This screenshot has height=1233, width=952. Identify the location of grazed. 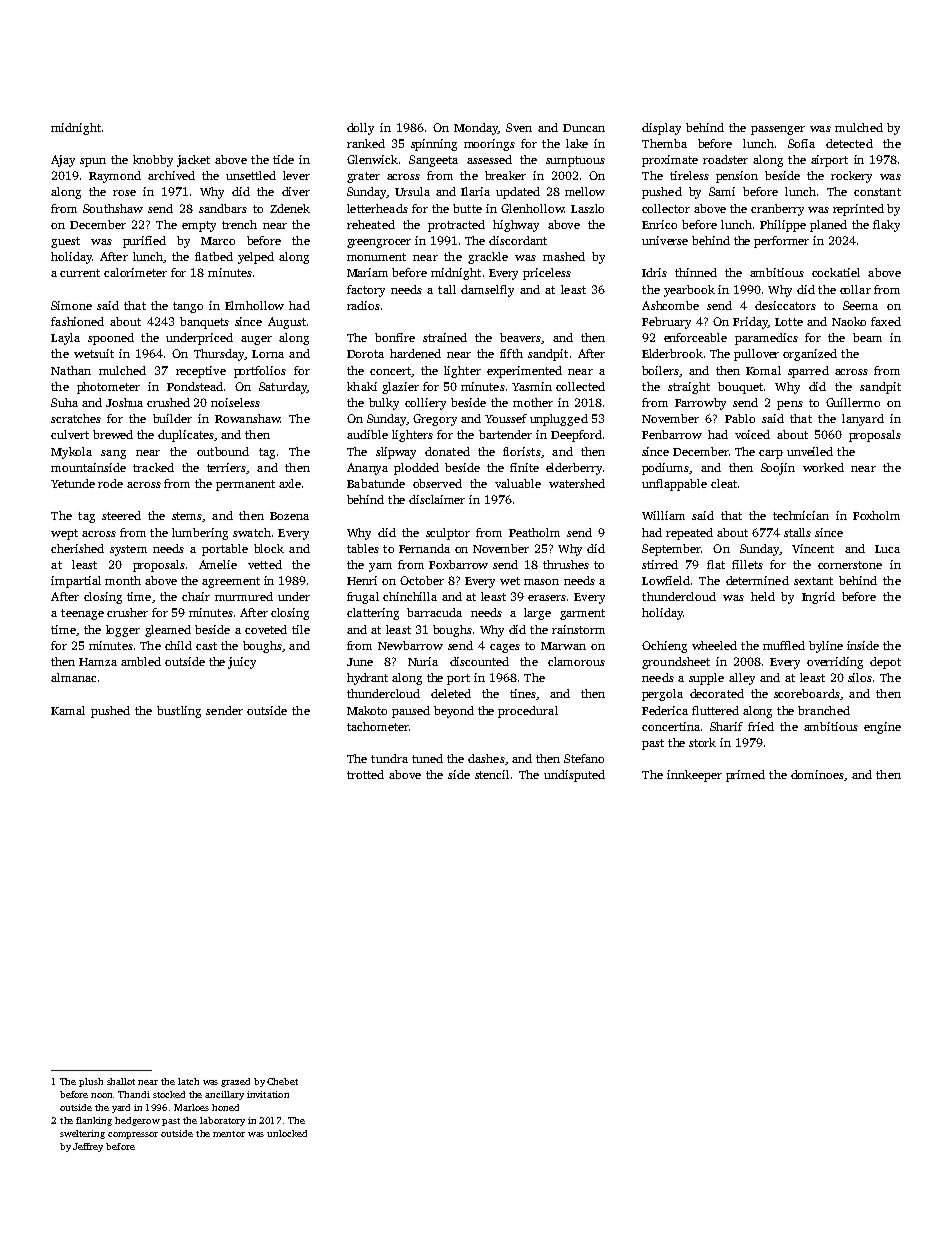
(235, 1082).
